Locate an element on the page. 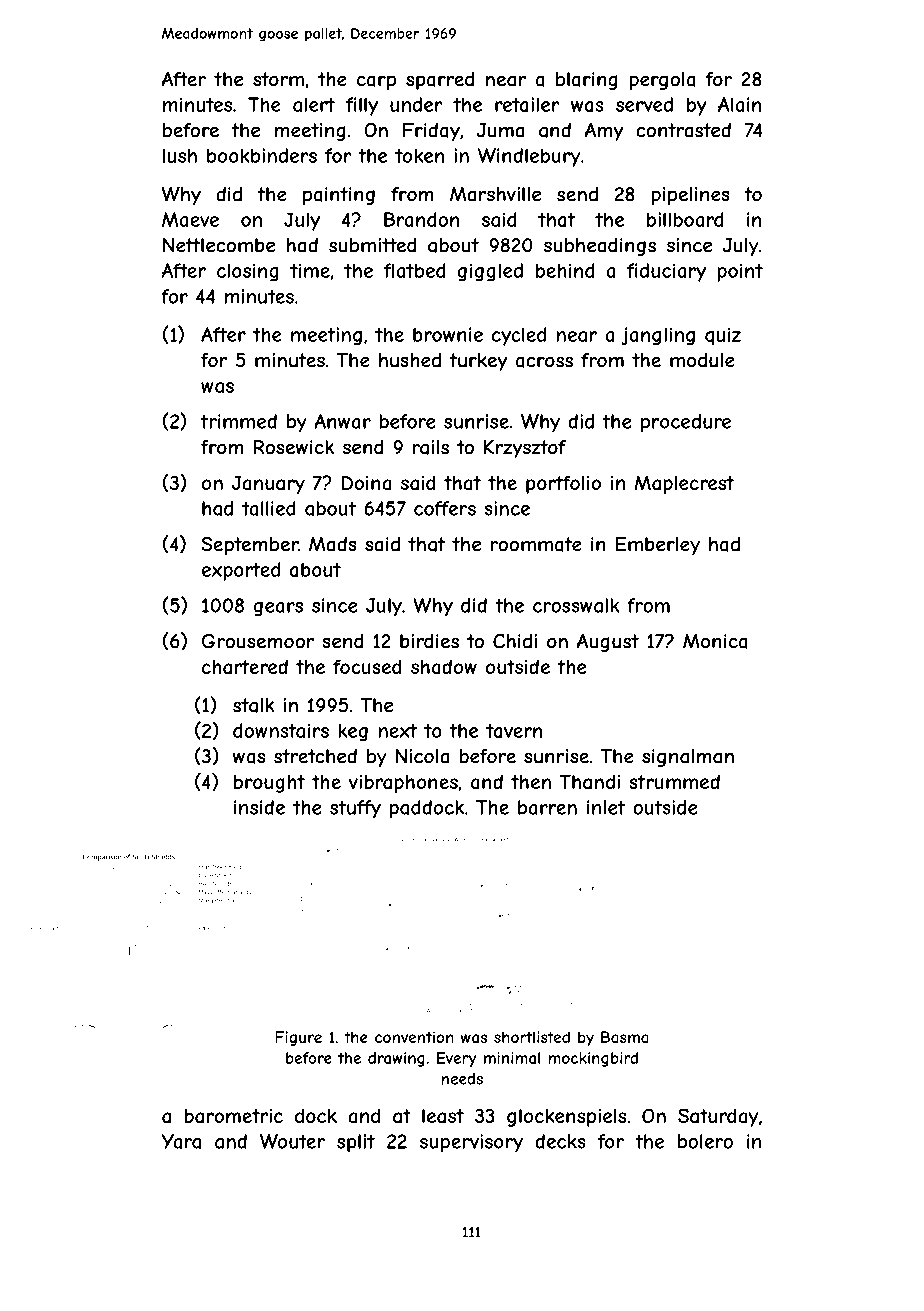 The image size is (924, 1311). bolero is located at coordinates (705, 1141).
